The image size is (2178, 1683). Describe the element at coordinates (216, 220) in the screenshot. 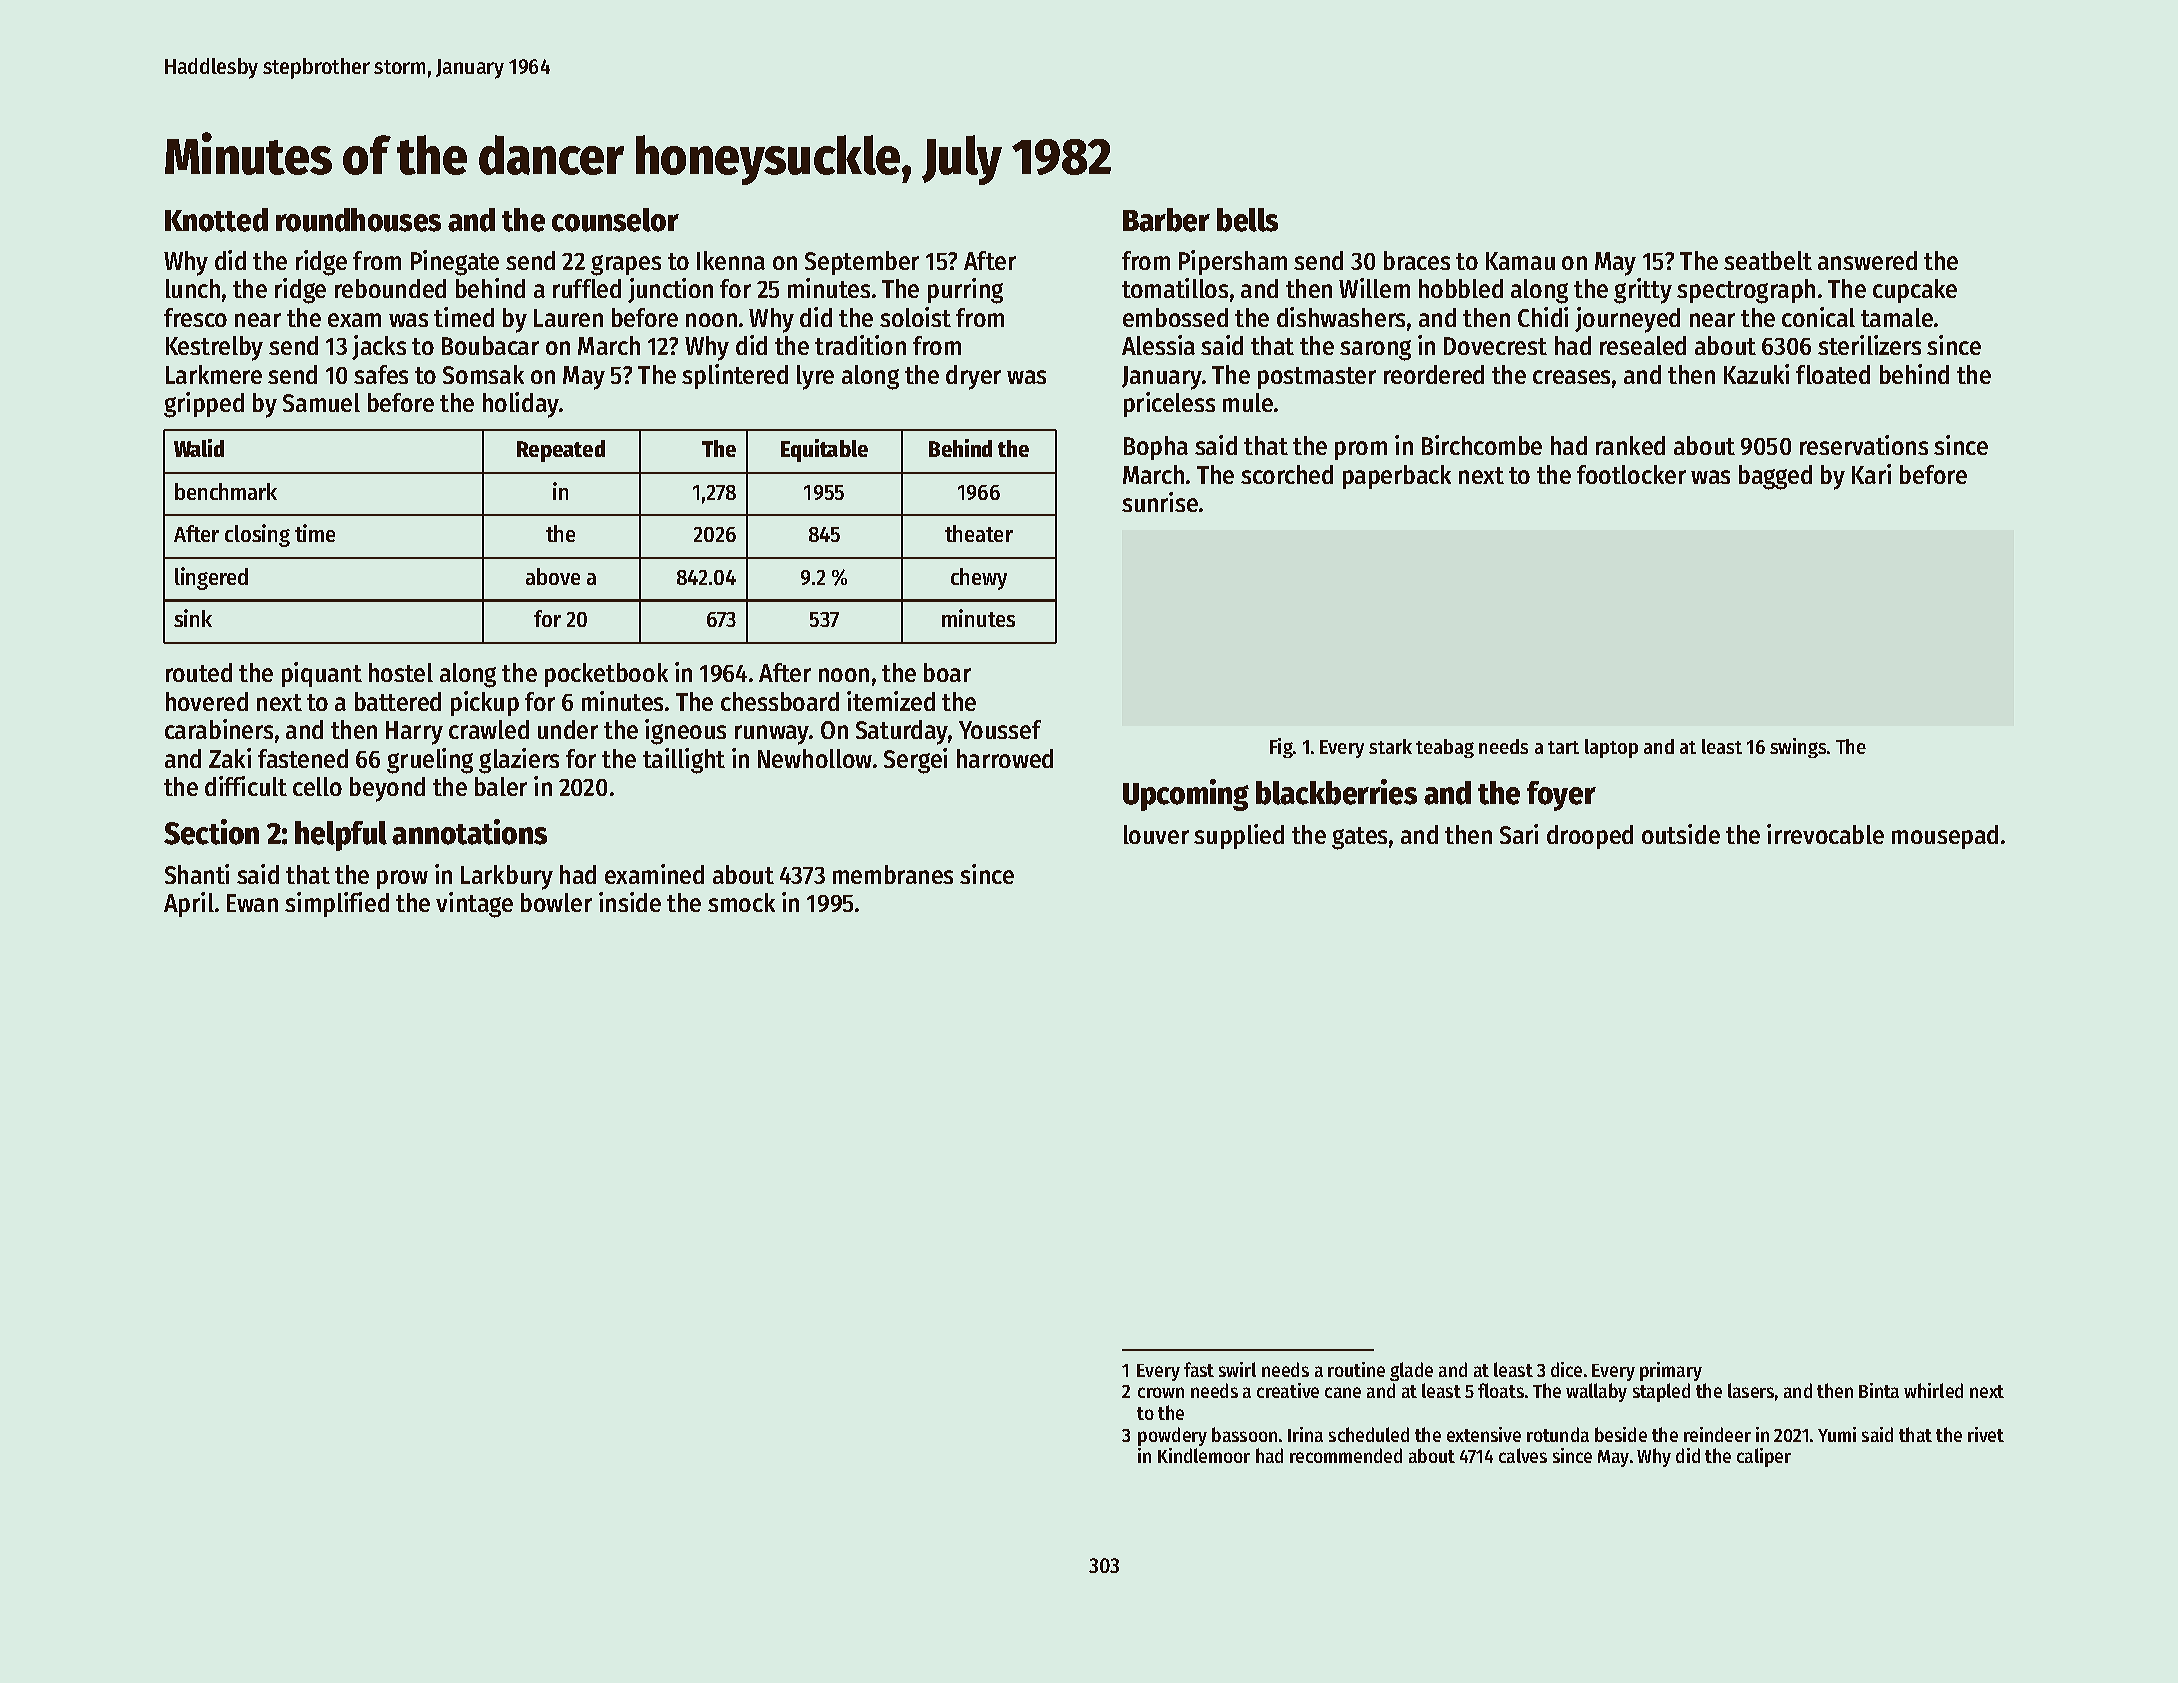

I see `Knotted` at that location.
